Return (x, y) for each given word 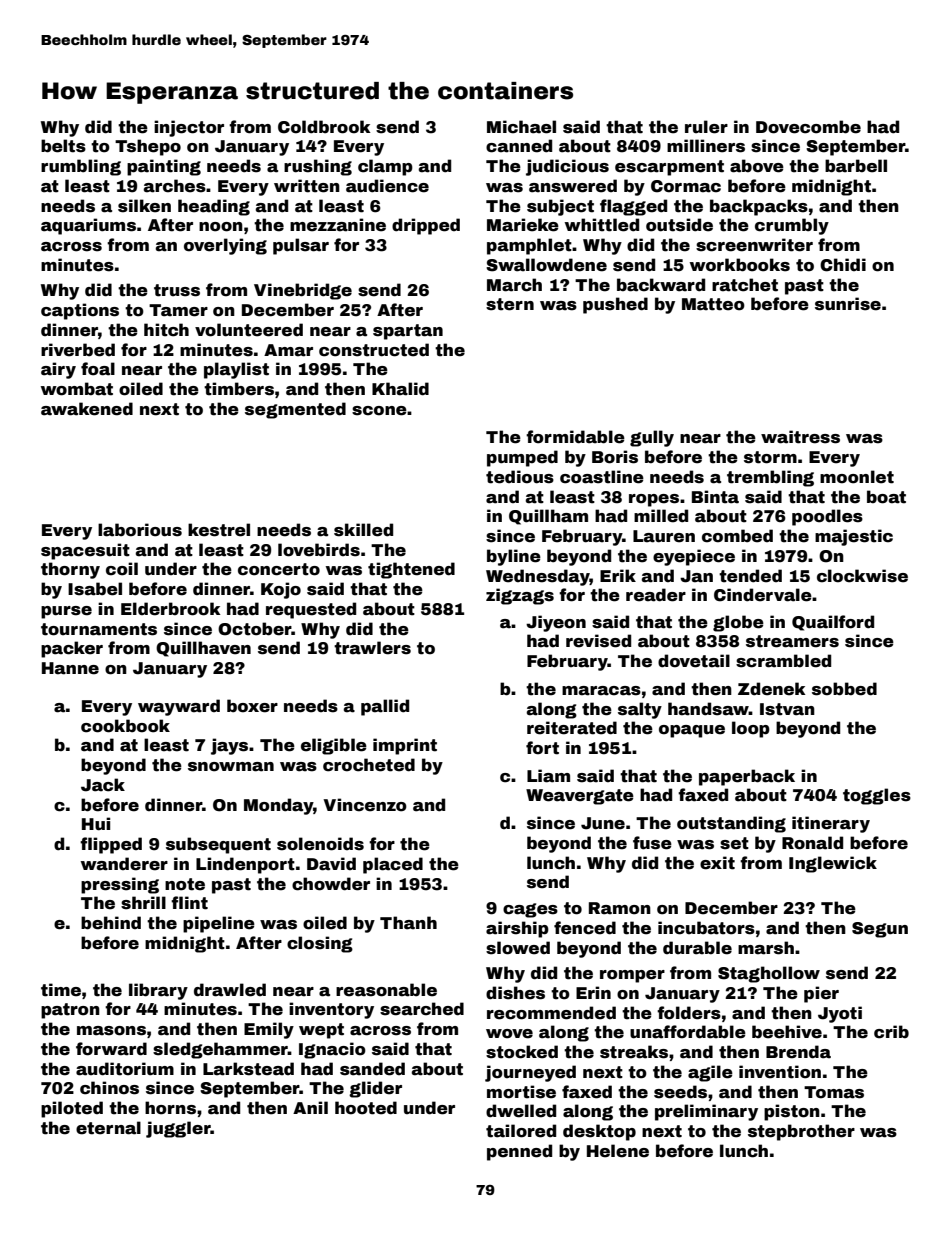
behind (111, 923)
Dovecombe (808, 127)
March (514, 285)
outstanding (731, 824)
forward (111, 1049)
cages (530, 910)
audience (387, 186)
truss (177, 290)
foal (98, 369)
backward (661, 285)
